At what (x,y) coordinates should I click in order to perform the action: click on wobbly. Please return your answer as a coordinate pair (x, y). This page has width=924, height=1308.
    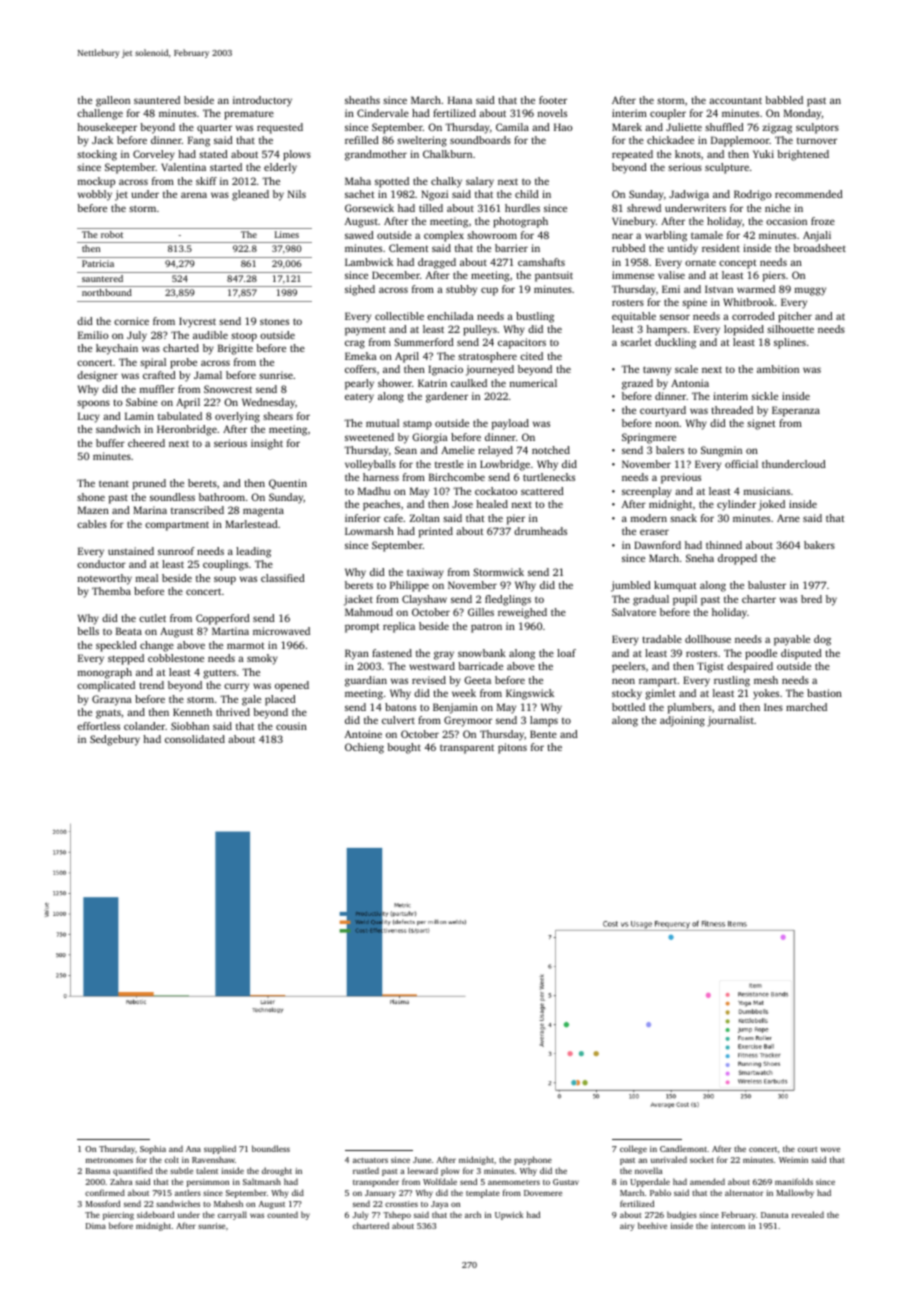
    Looking at the image, I should click on (95, 195).
